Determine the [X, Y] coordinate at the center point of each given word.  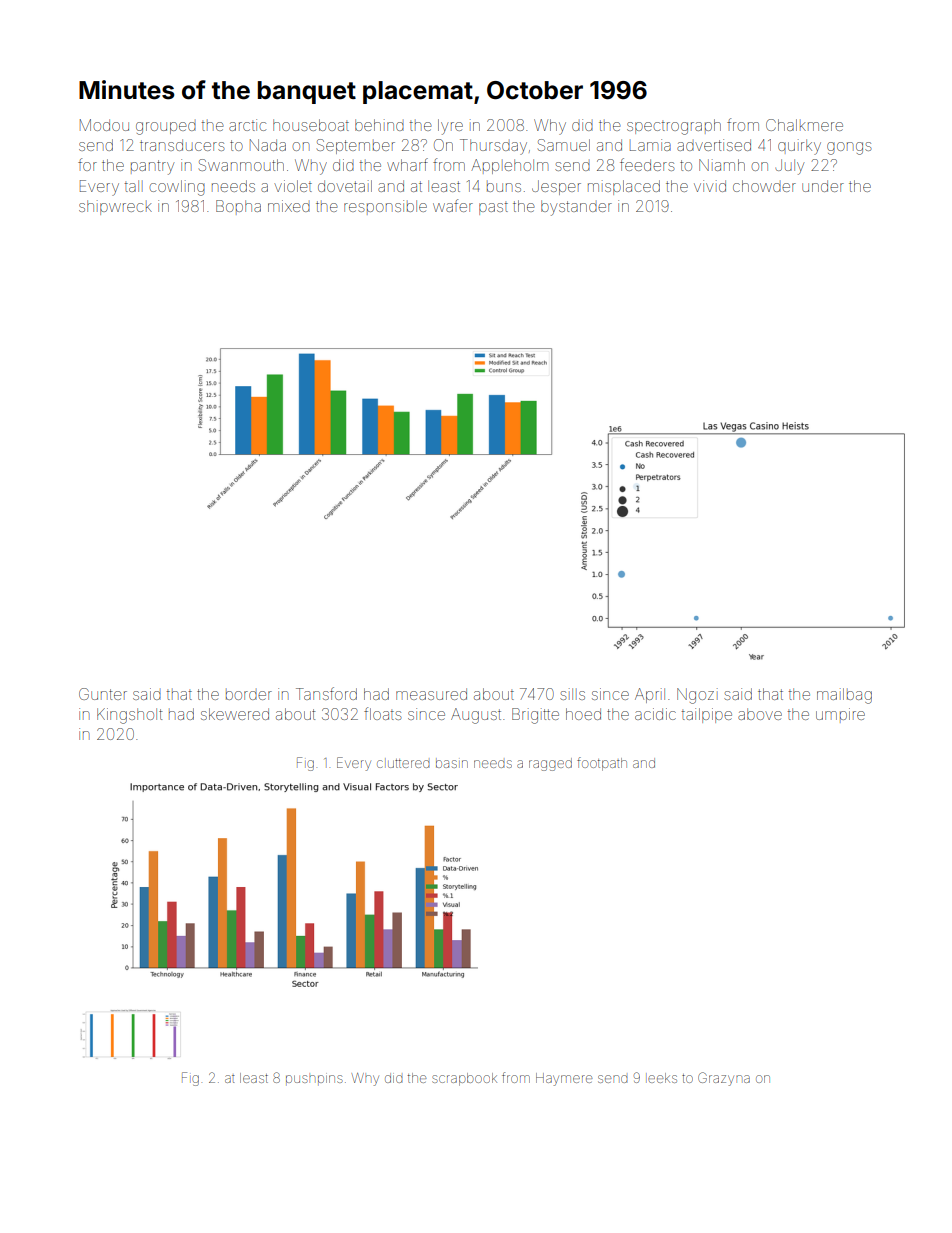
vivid [710, 186]
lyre [450, 127]
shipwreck [115, 207]
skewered [235, 714]
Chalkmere [804, 125]
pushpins [314, 1079]
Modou [104, 125]
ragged [550, 764]
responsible [385, 206]
